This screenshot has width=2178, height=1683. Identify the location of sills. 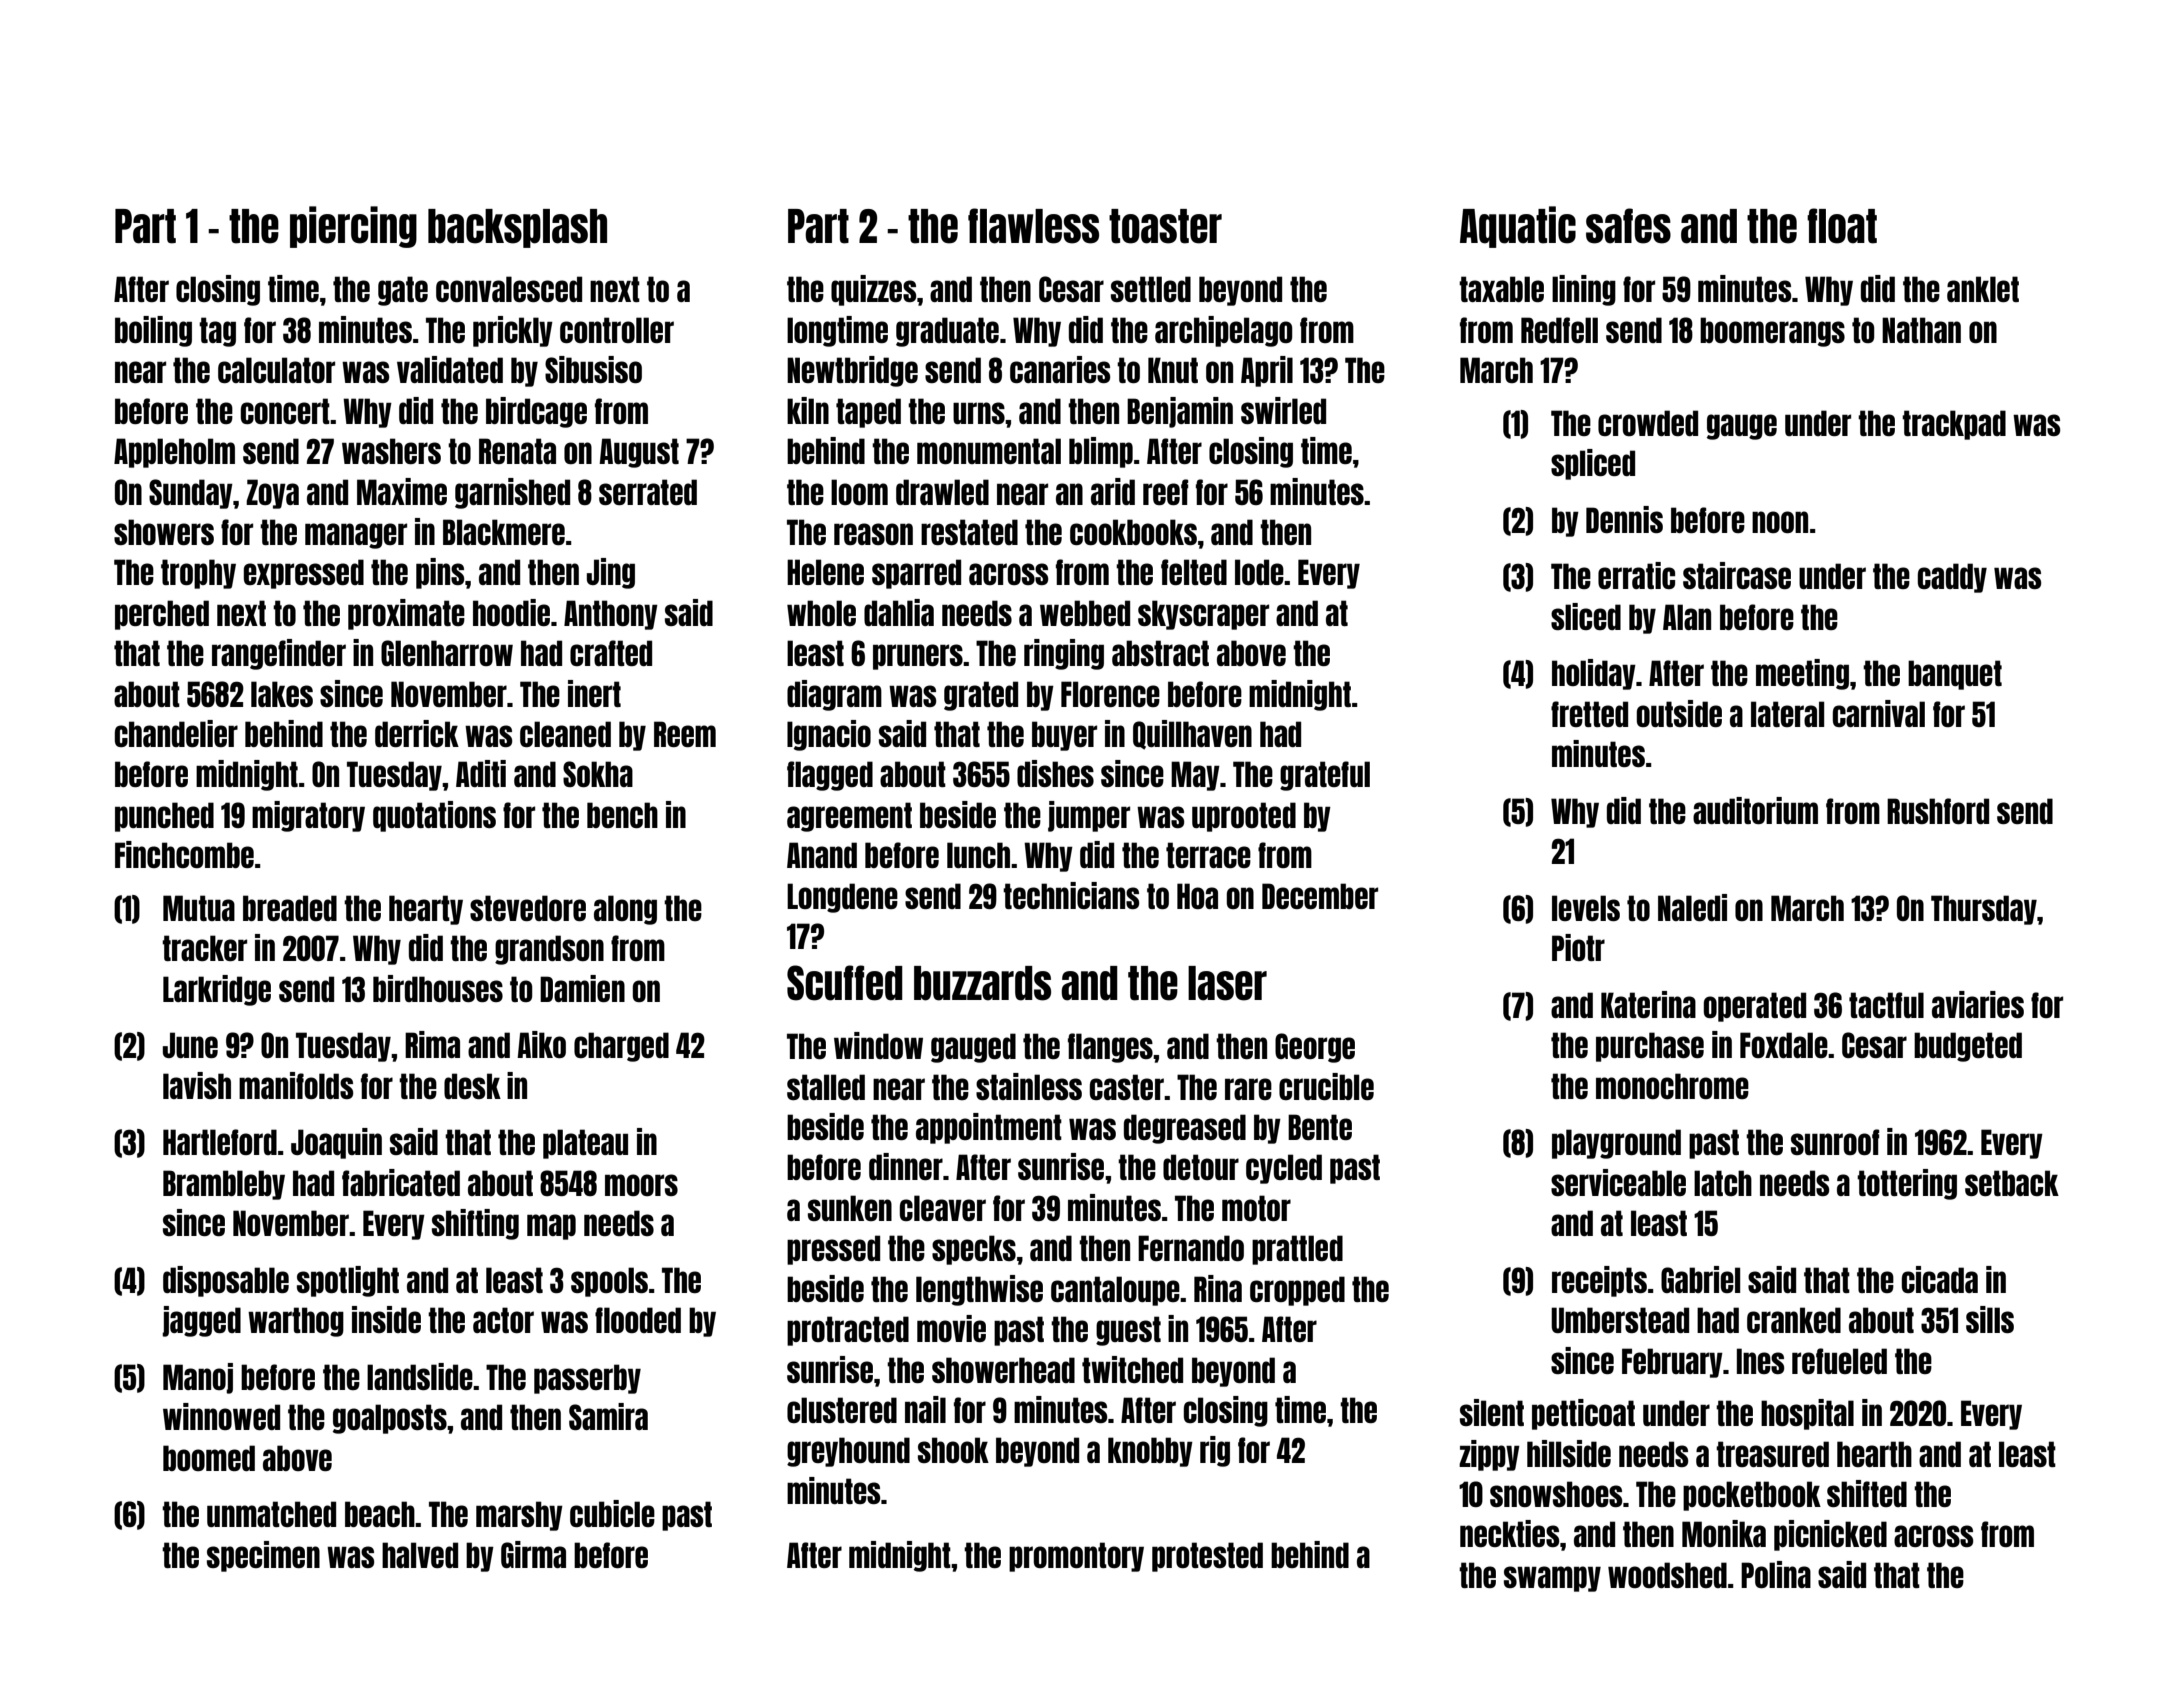
(1990, 1319).
